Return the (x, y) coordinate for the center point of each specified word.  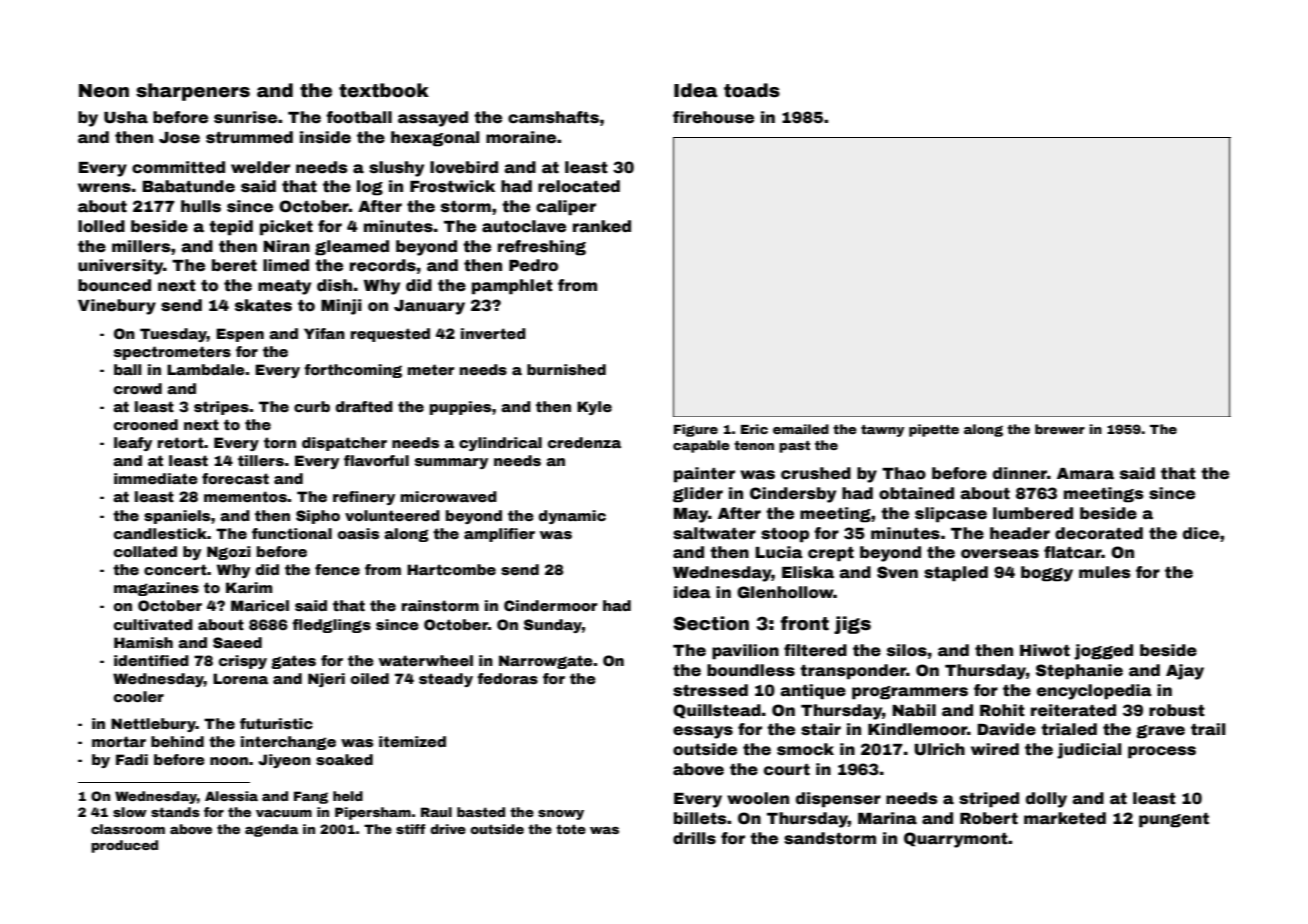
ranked (602, 226)
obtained (916, 493)
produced (124, 846)
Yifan (324, 333)
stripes (221, 408)
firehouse (713, 117)
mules (1105, 572)
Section (711, 623)
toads (752, 90)
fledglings (331, 626)
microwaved (449, 496)
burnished (566, 369)
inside (325, 137)
